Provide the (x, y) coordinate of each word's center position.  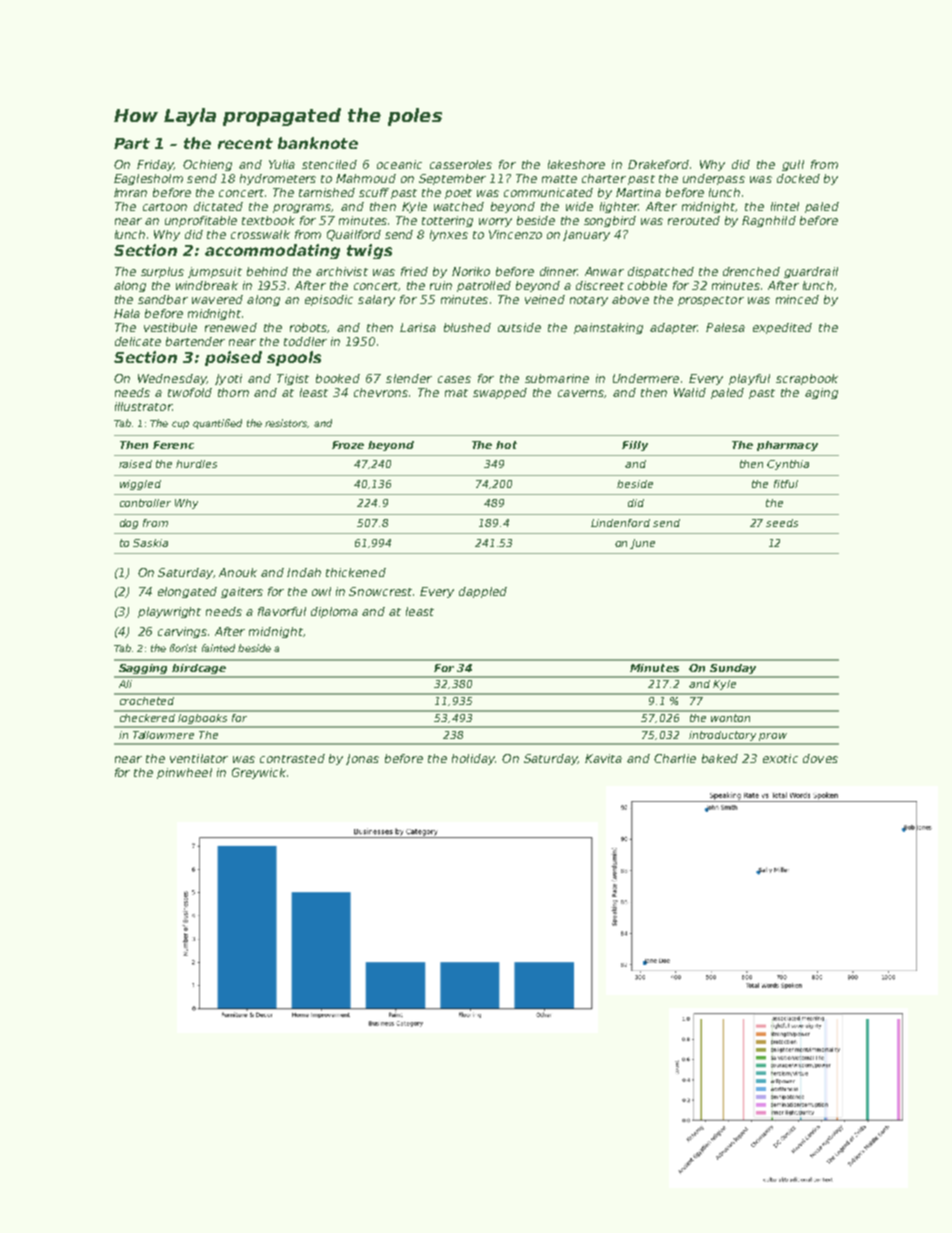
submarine (557, 378)
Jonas (362, 759)
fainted (218, 648)
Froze (348, 445)
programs (302, 208)
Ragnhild (769, 221)
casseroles (461, 164)
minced (797, 299)
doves (820, 758)
